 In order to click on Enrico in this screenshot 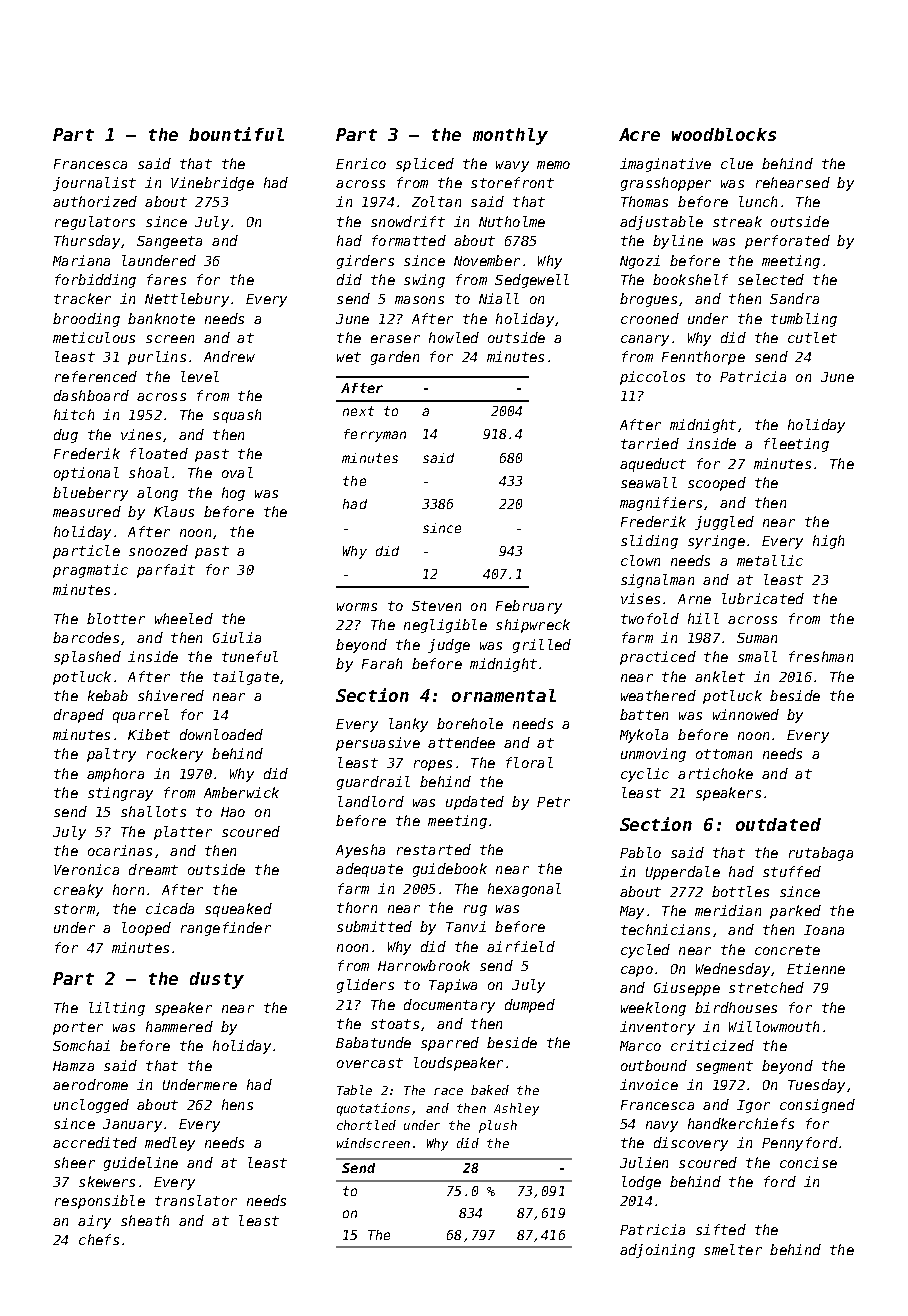, I will do `click(361, 163)`.
